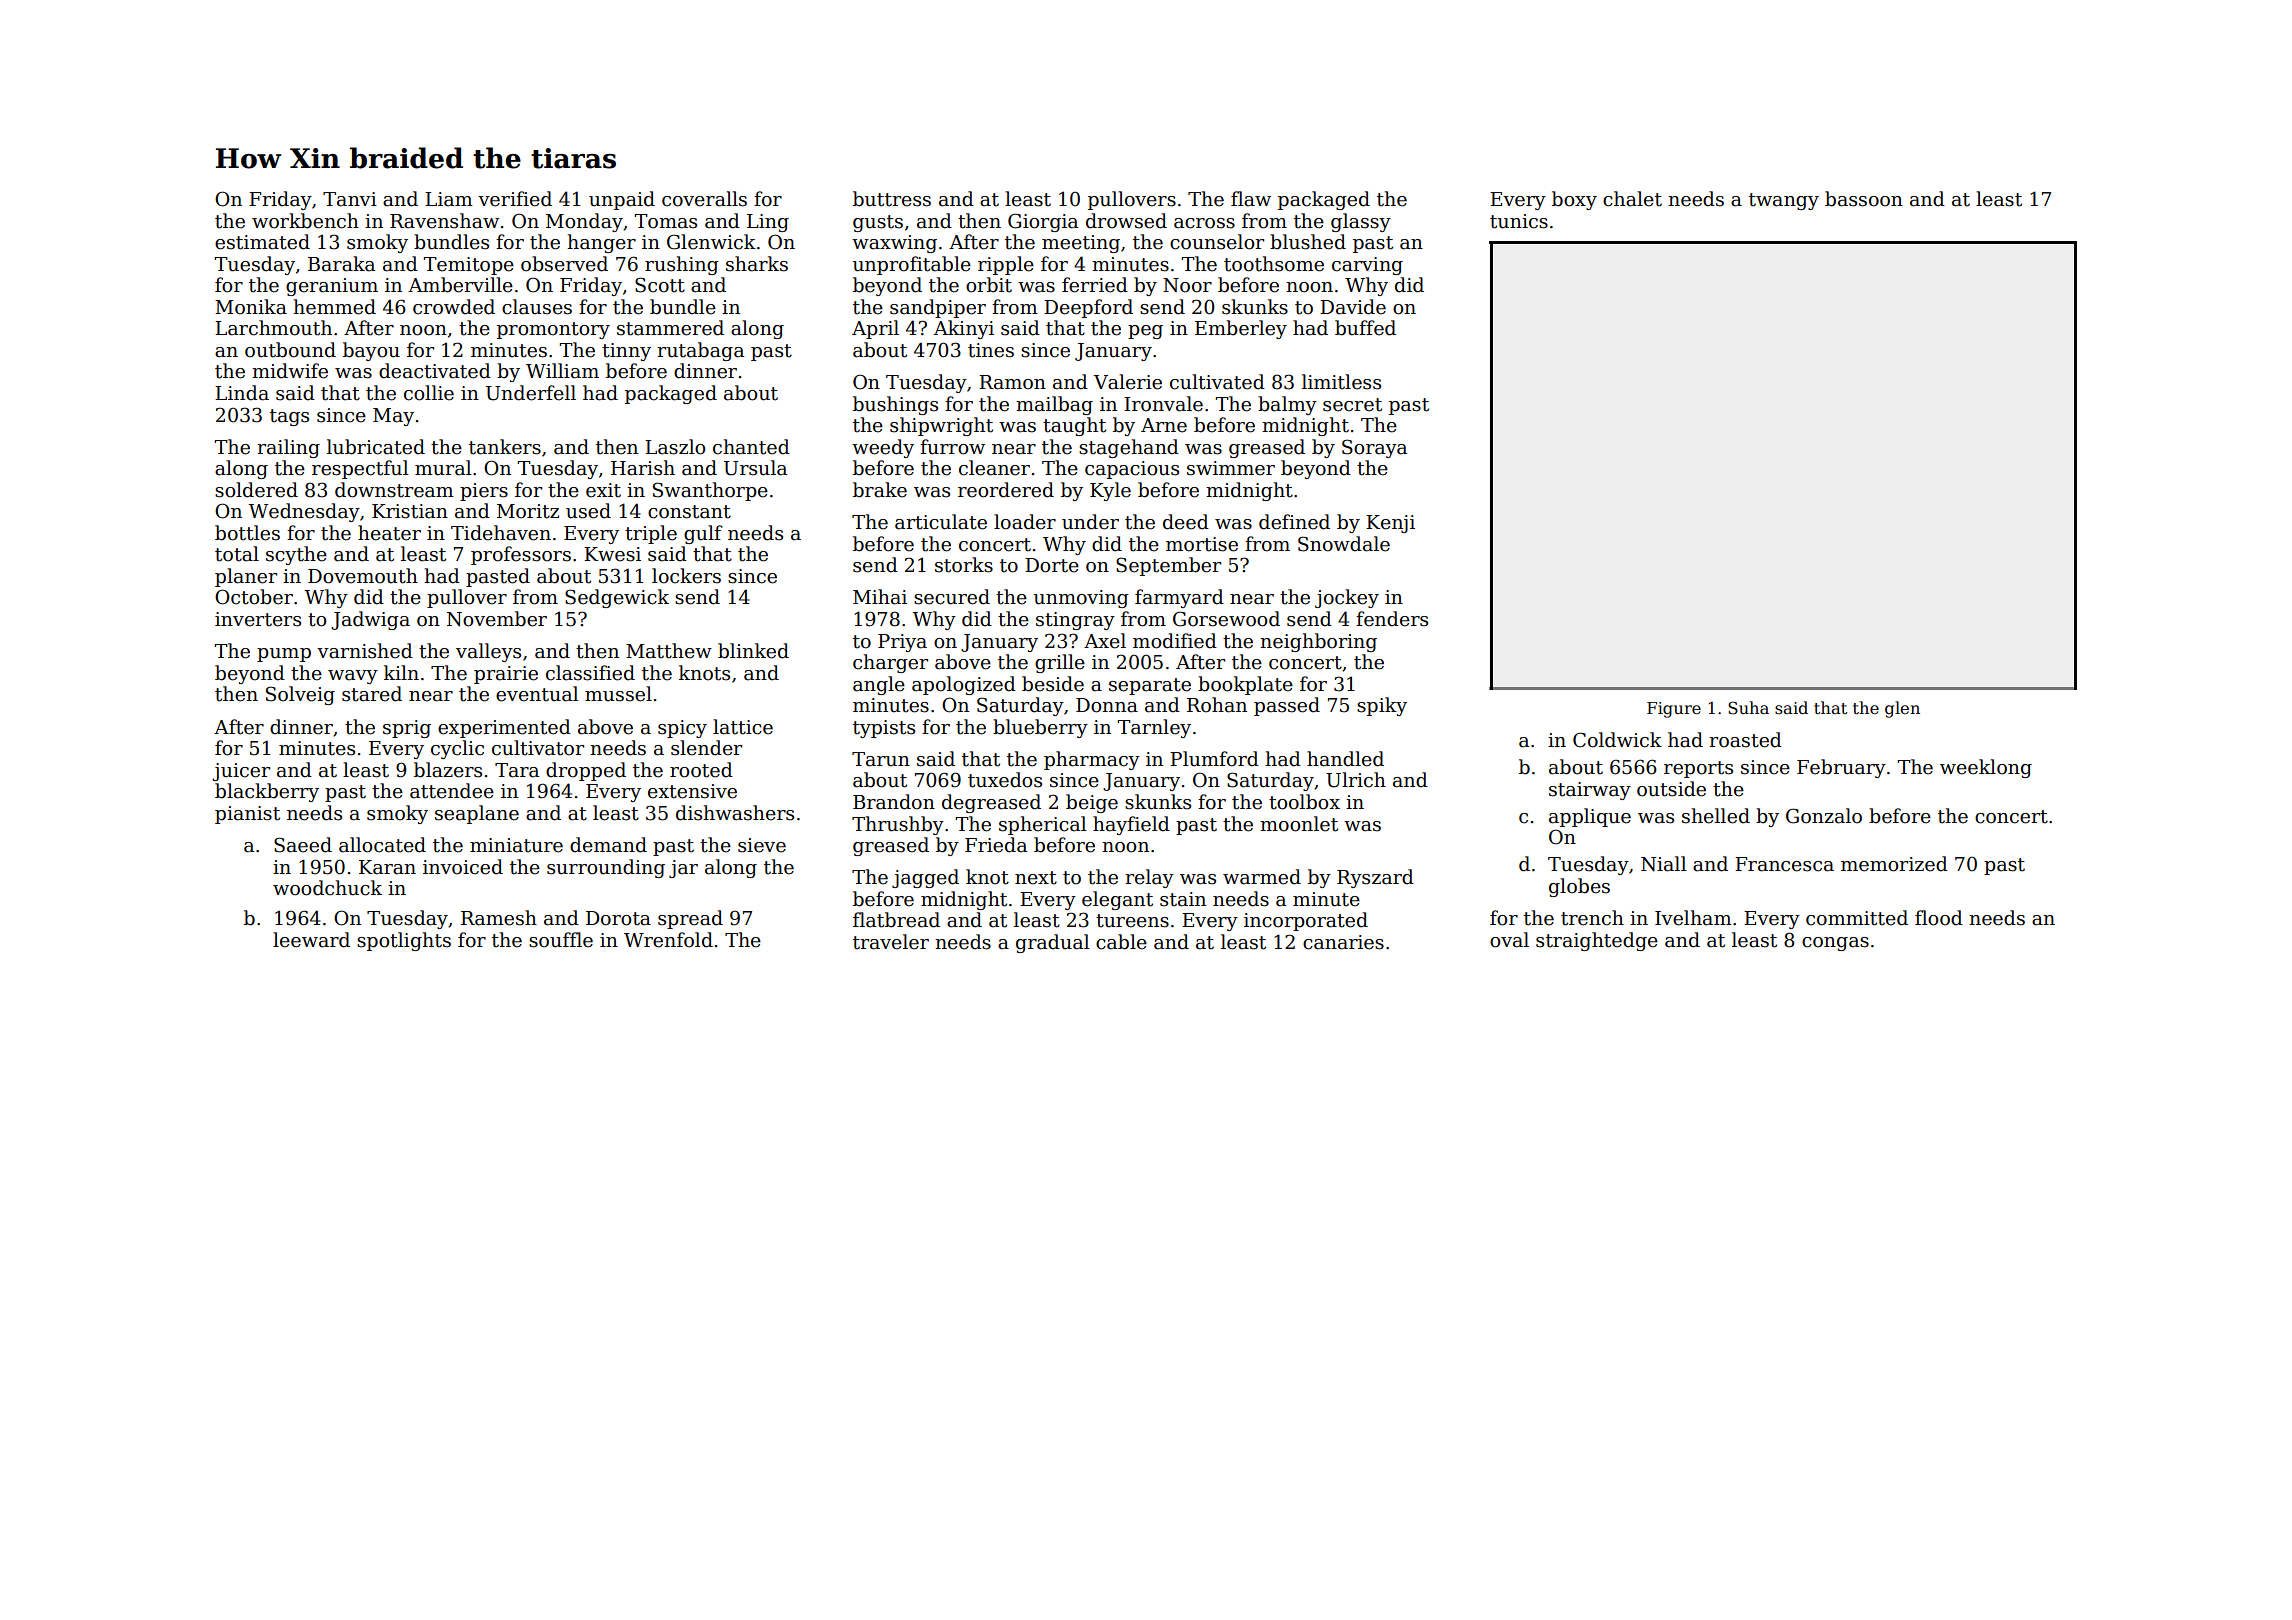 The height and width of the screenshot is (1620, 2292). What do you see at coordinates (538, 748) in the screenshot?
I see `cultivator` at bounding box center [538, 748].
